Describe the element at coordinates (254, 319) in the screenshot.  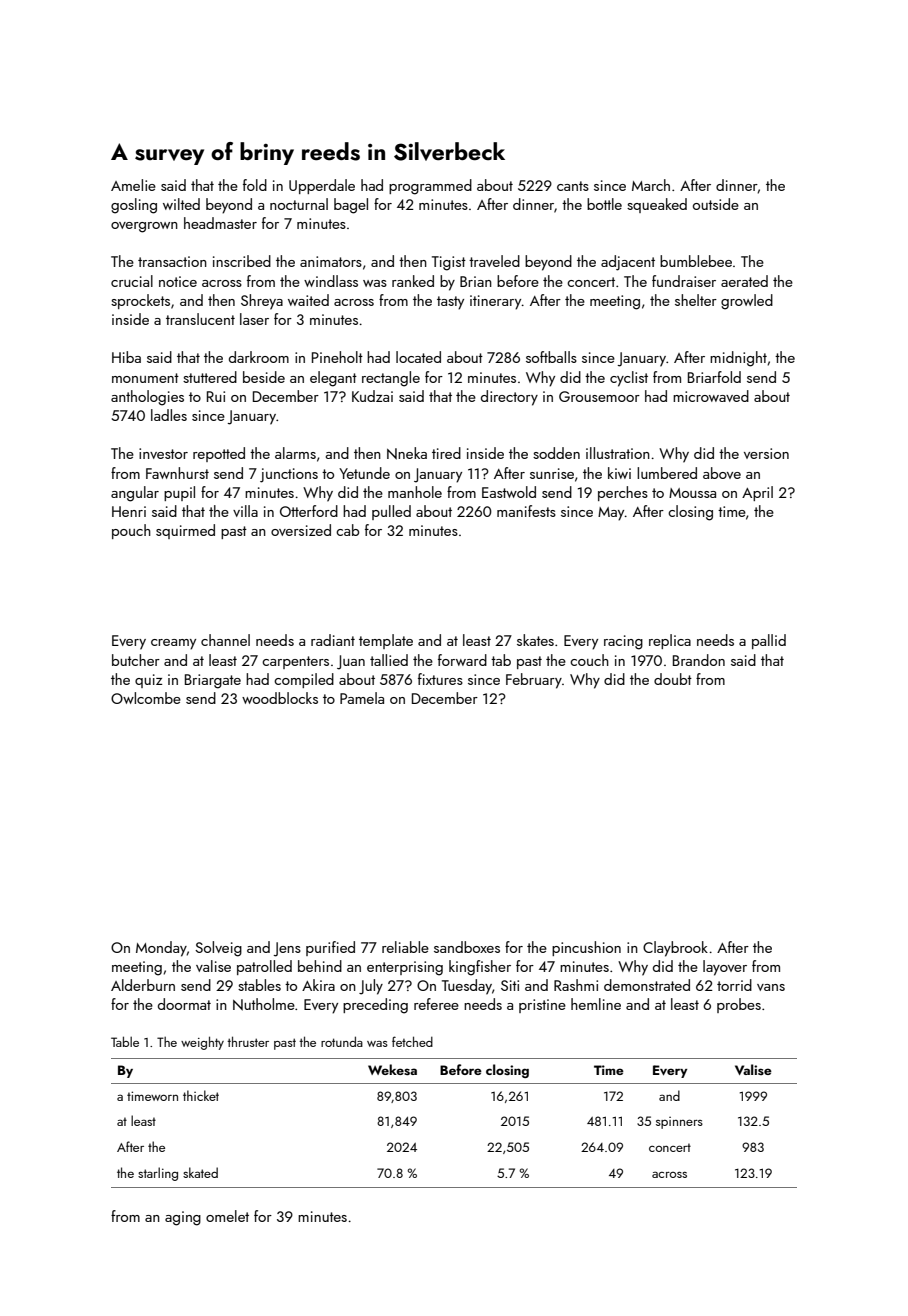
I see `laser` at that location.
